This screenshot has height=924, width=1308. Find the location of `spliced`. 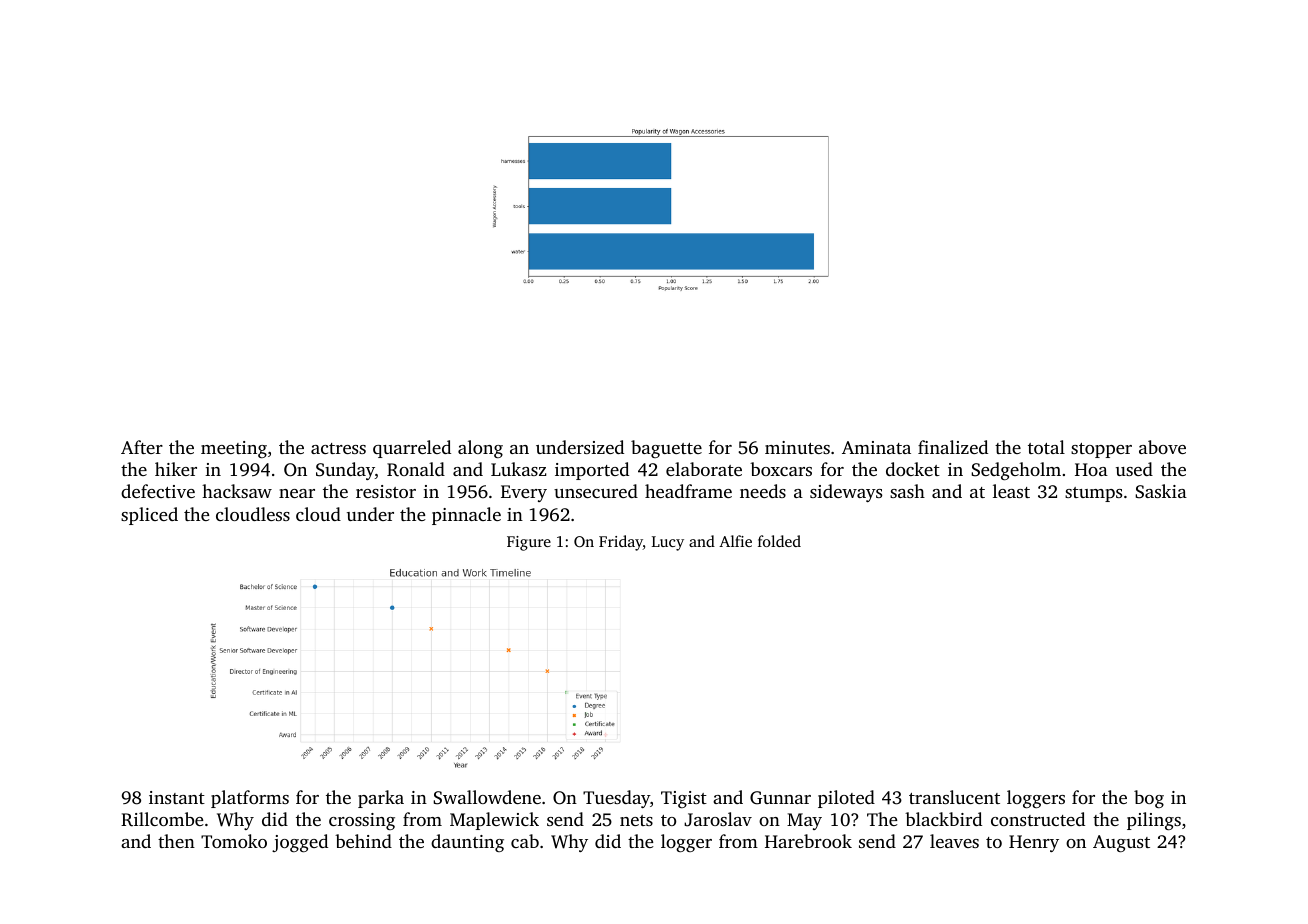

spliced is located at coordinates (149, 516).
